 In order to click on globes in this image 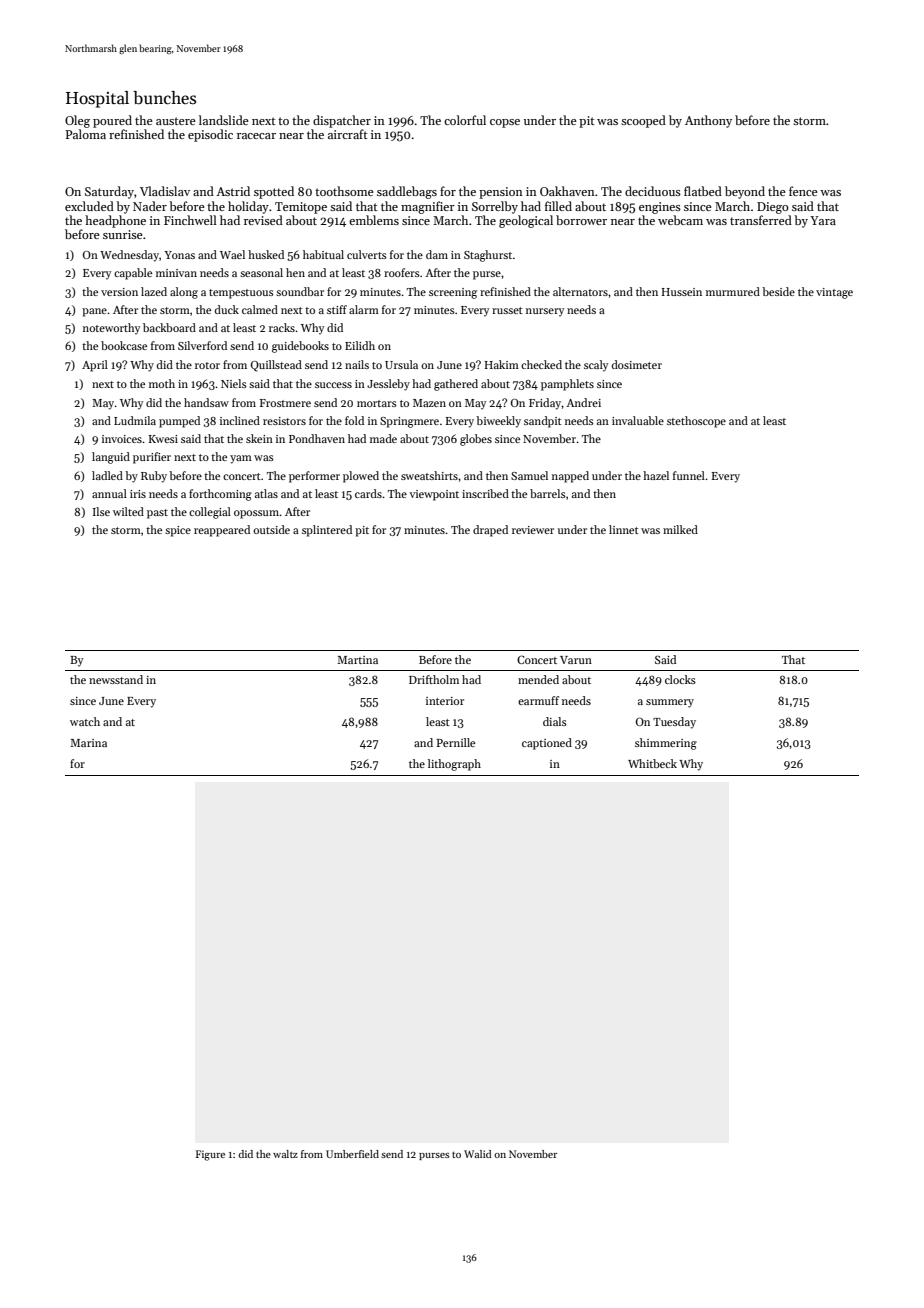, I will do `click(476, 440)`.
